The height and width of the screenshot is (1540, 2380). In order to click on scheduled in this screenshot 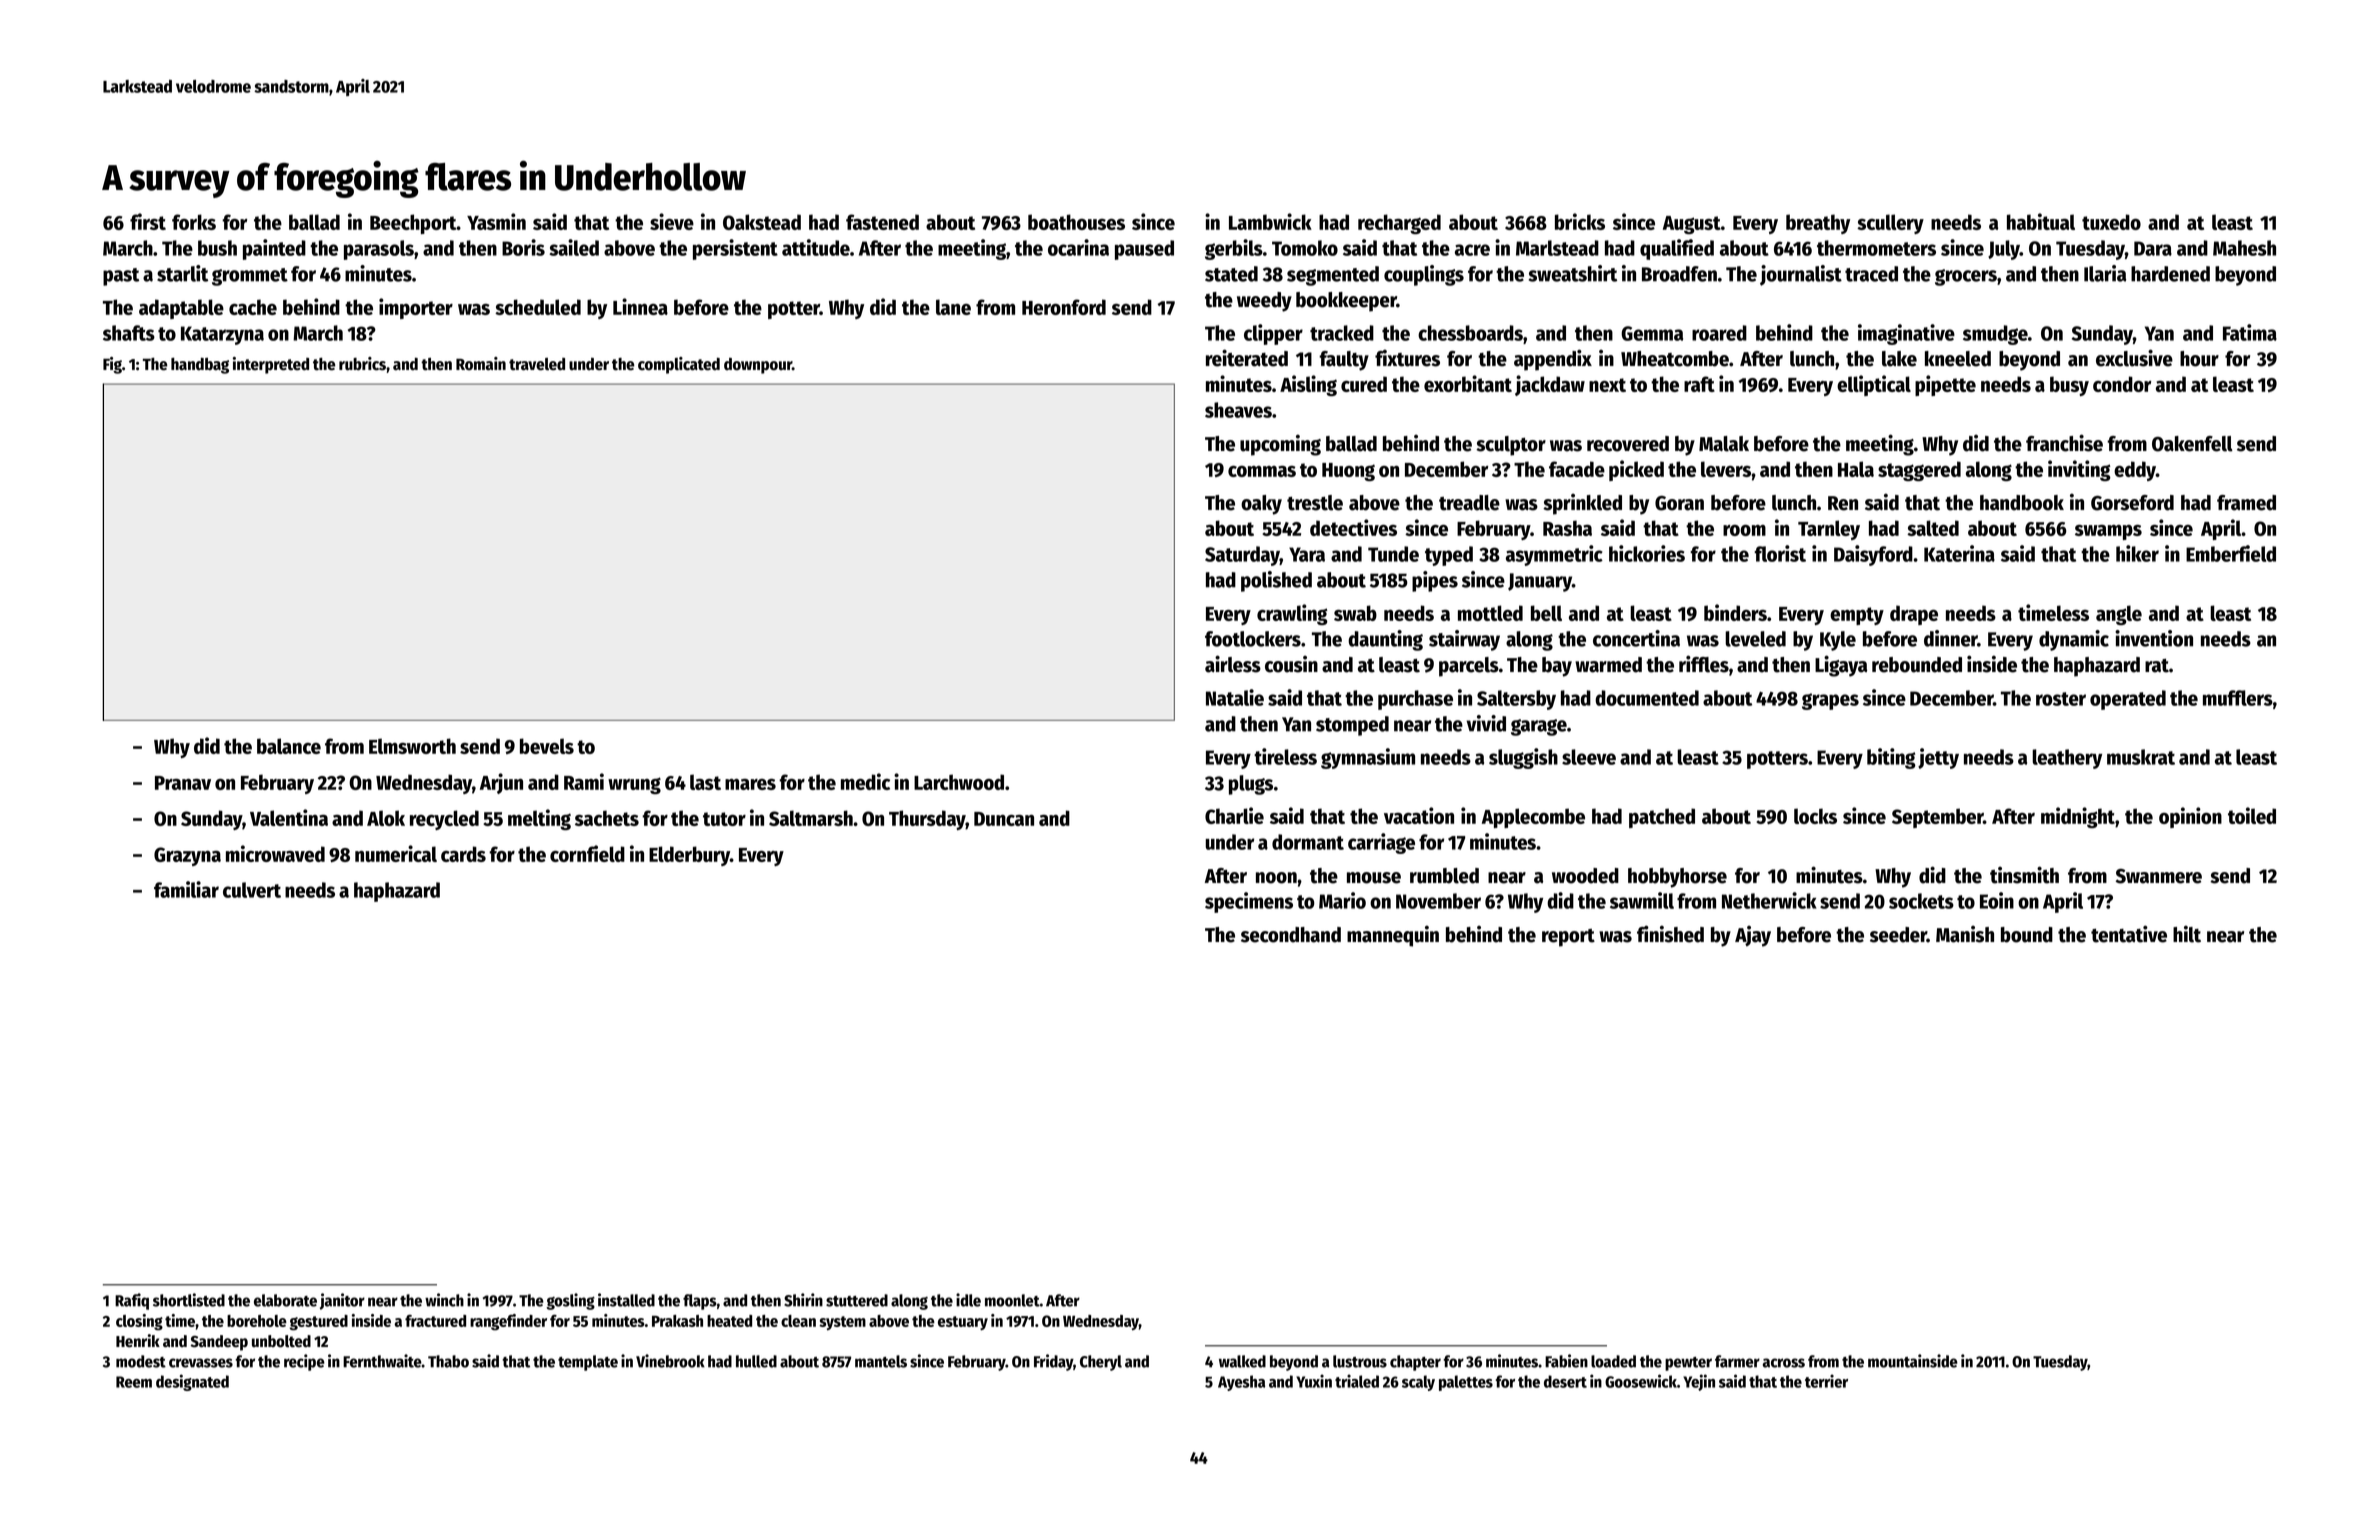, I will do `click(538, 307)`.
